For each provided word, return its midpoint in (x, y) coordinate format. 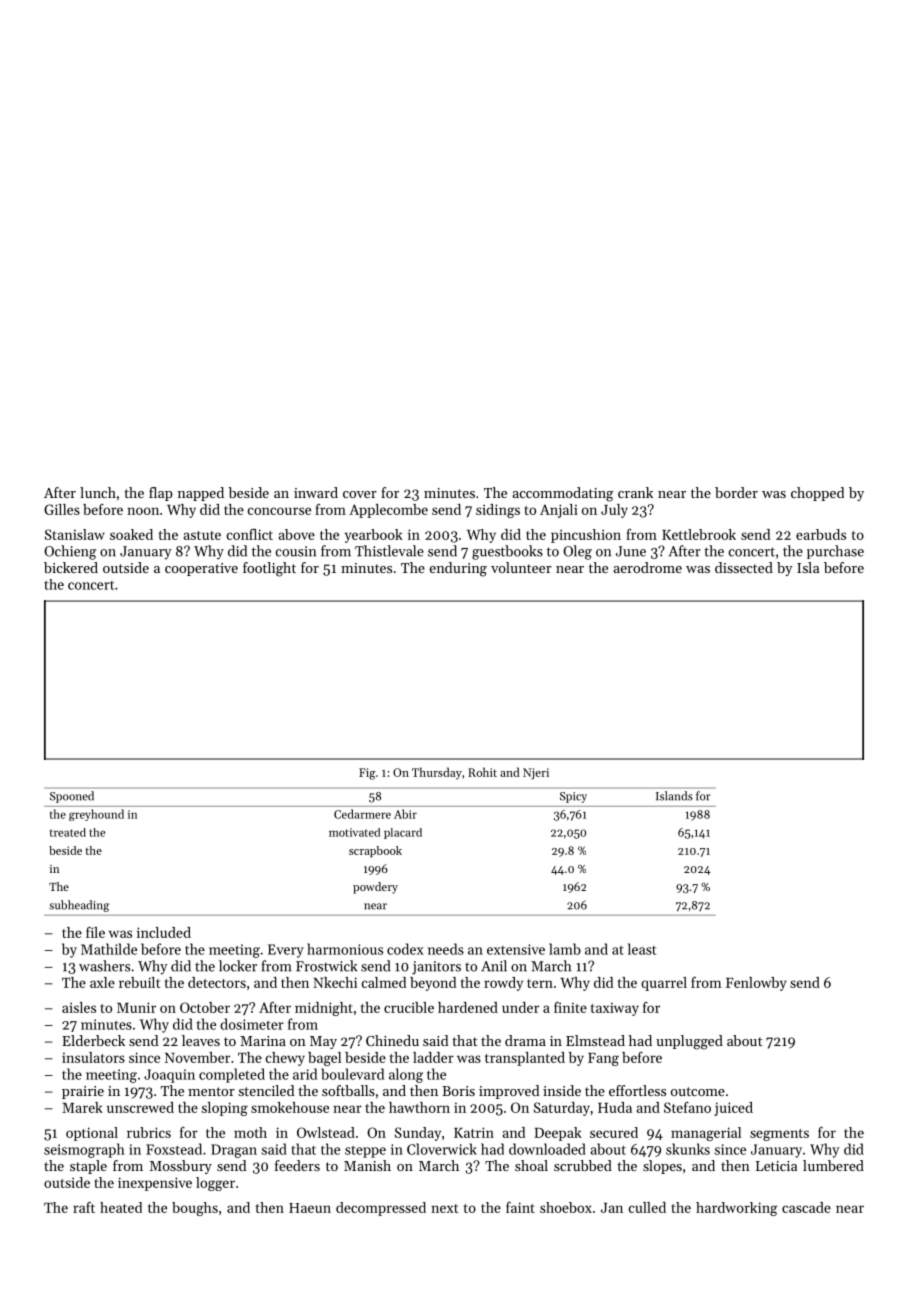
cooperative (201, 569)
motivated (354, 832)
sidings (498, 511)
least (642, 949)
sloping (225, 1109)
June (631, 551)
